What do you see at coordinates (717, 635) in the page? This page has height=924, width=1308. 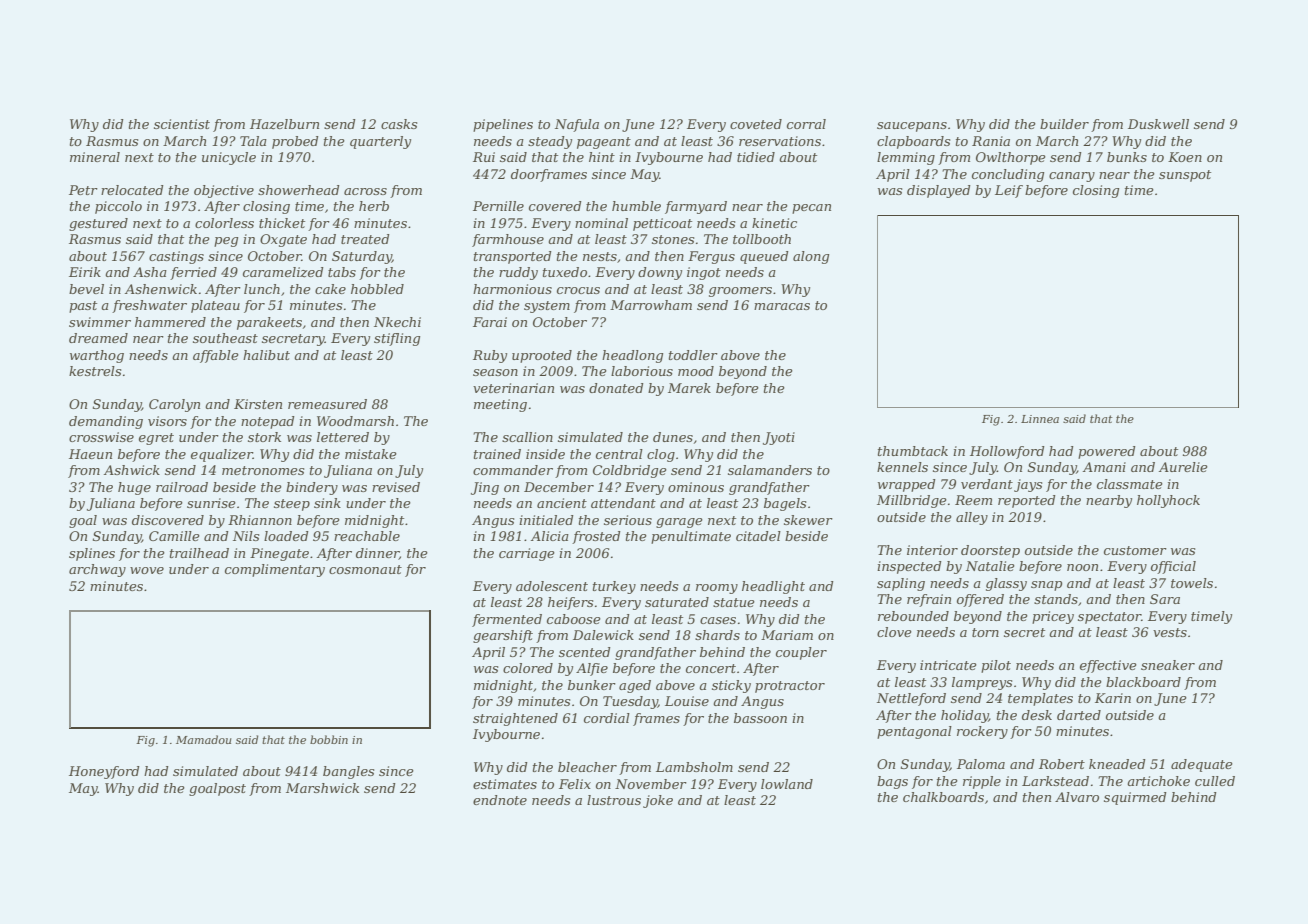 I see `shards` at bounding box center [717, 635].
